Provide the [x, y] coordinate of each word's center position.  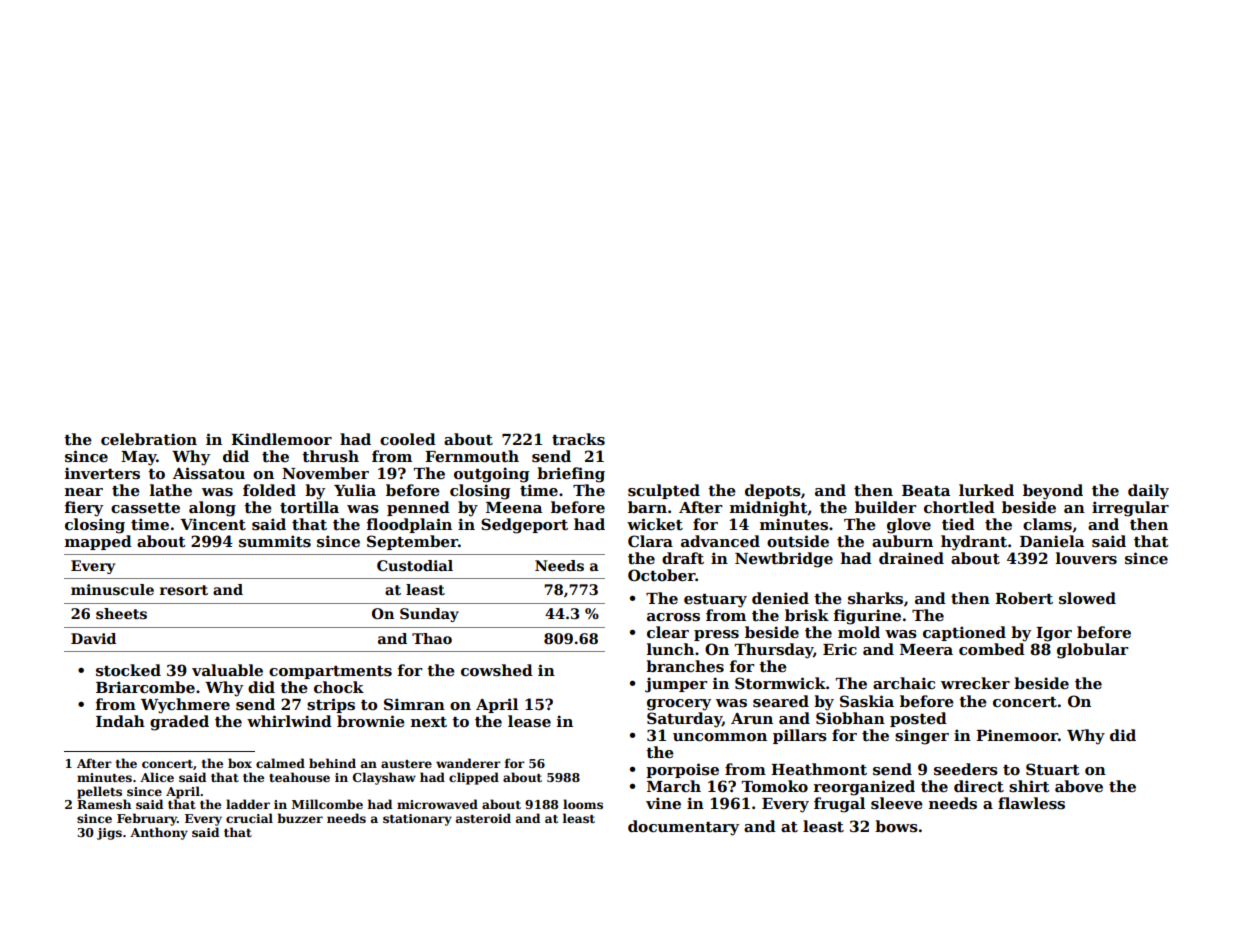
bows [896, 826]
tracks [578, 439]
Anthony [159, 833]
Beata [926, 490]
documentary [683, 828]
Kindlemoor [281, 439]
